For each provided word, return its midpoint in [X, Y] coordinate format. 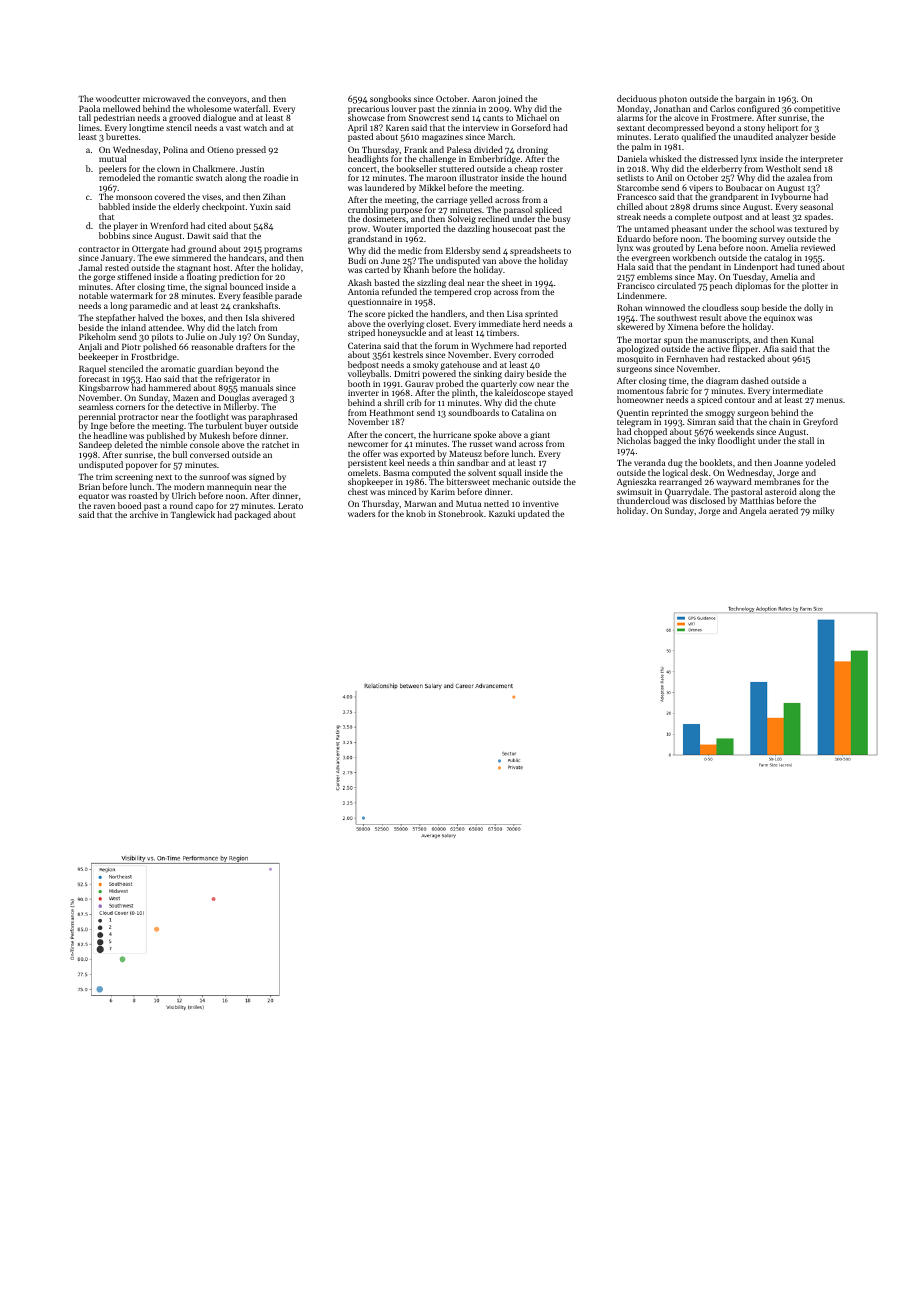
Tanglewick [192, 515]
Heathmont [392, 412]
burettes [122, 137]
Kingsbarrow [104, 388]
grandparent [734, 197]
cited [217, 225]
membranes [777, 482]
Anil [664, 178]
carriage [451, 201]
